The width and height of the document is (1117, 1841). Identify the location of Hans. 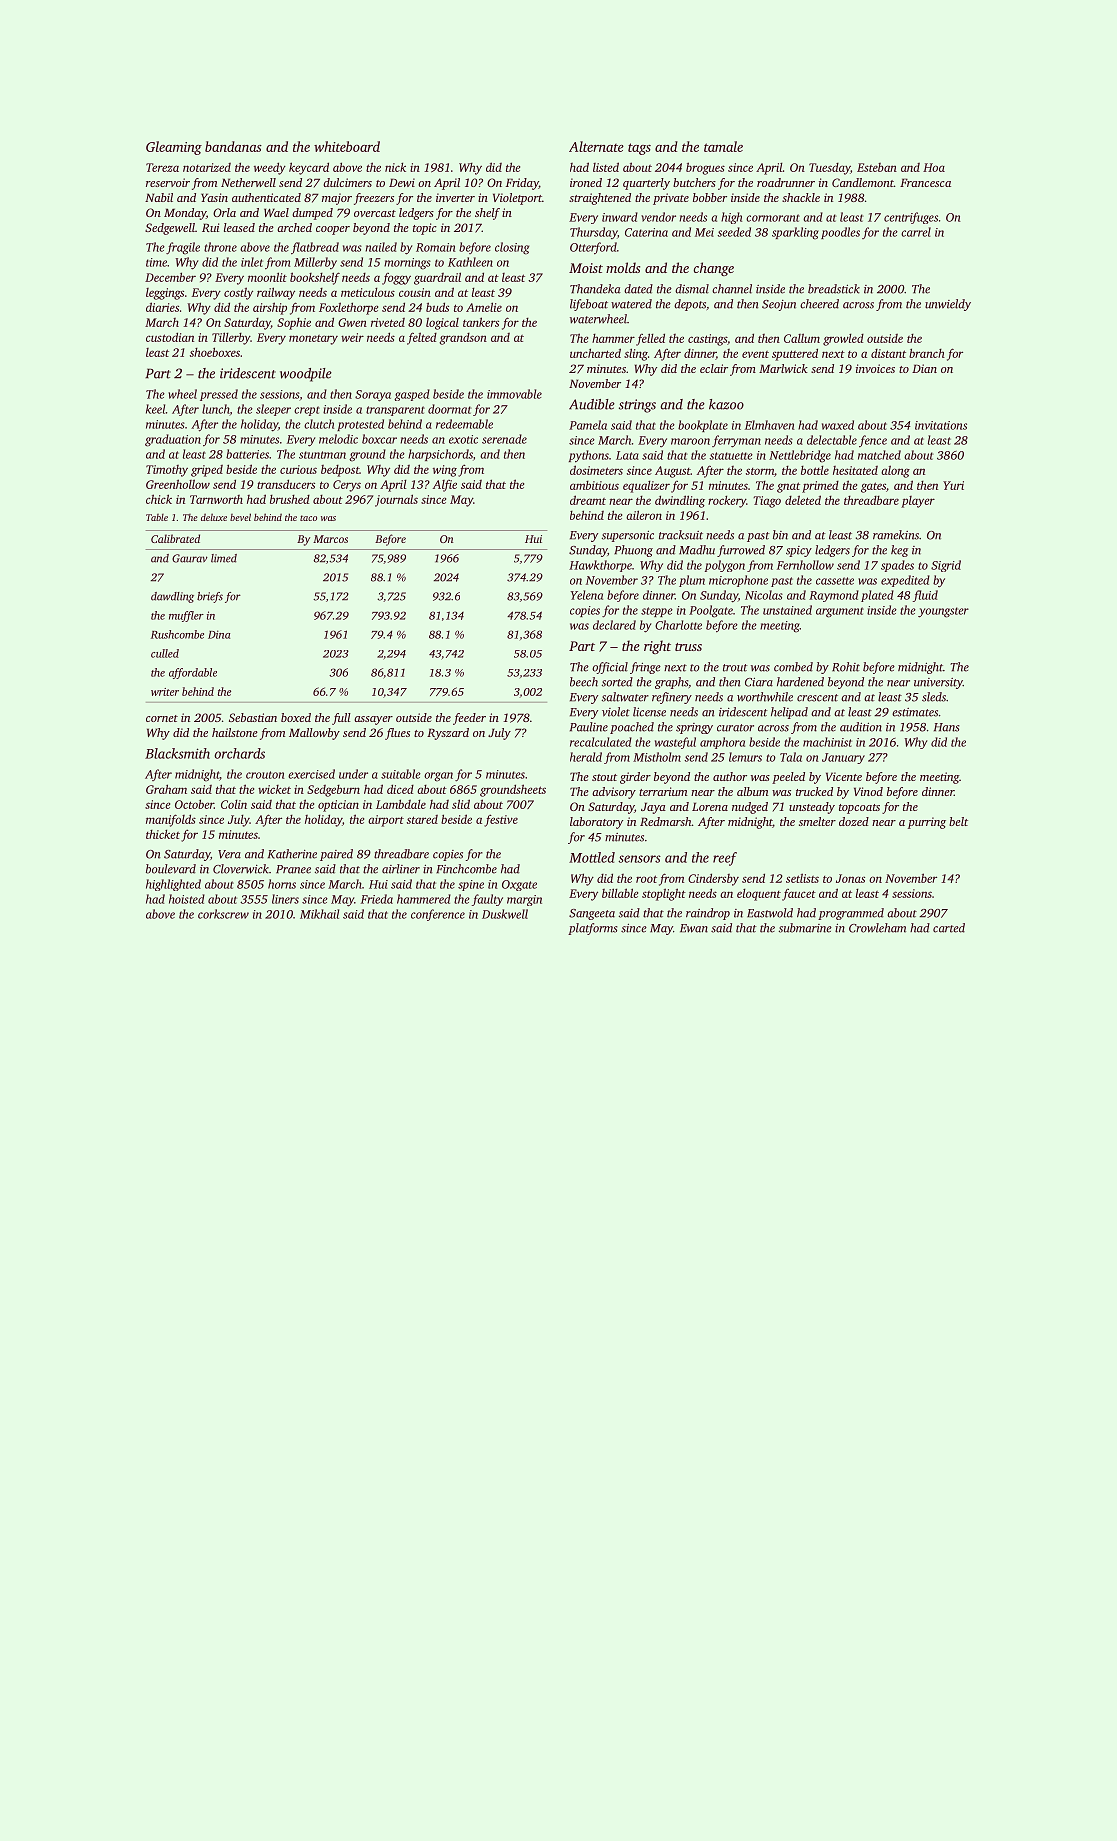
(947, 727).
